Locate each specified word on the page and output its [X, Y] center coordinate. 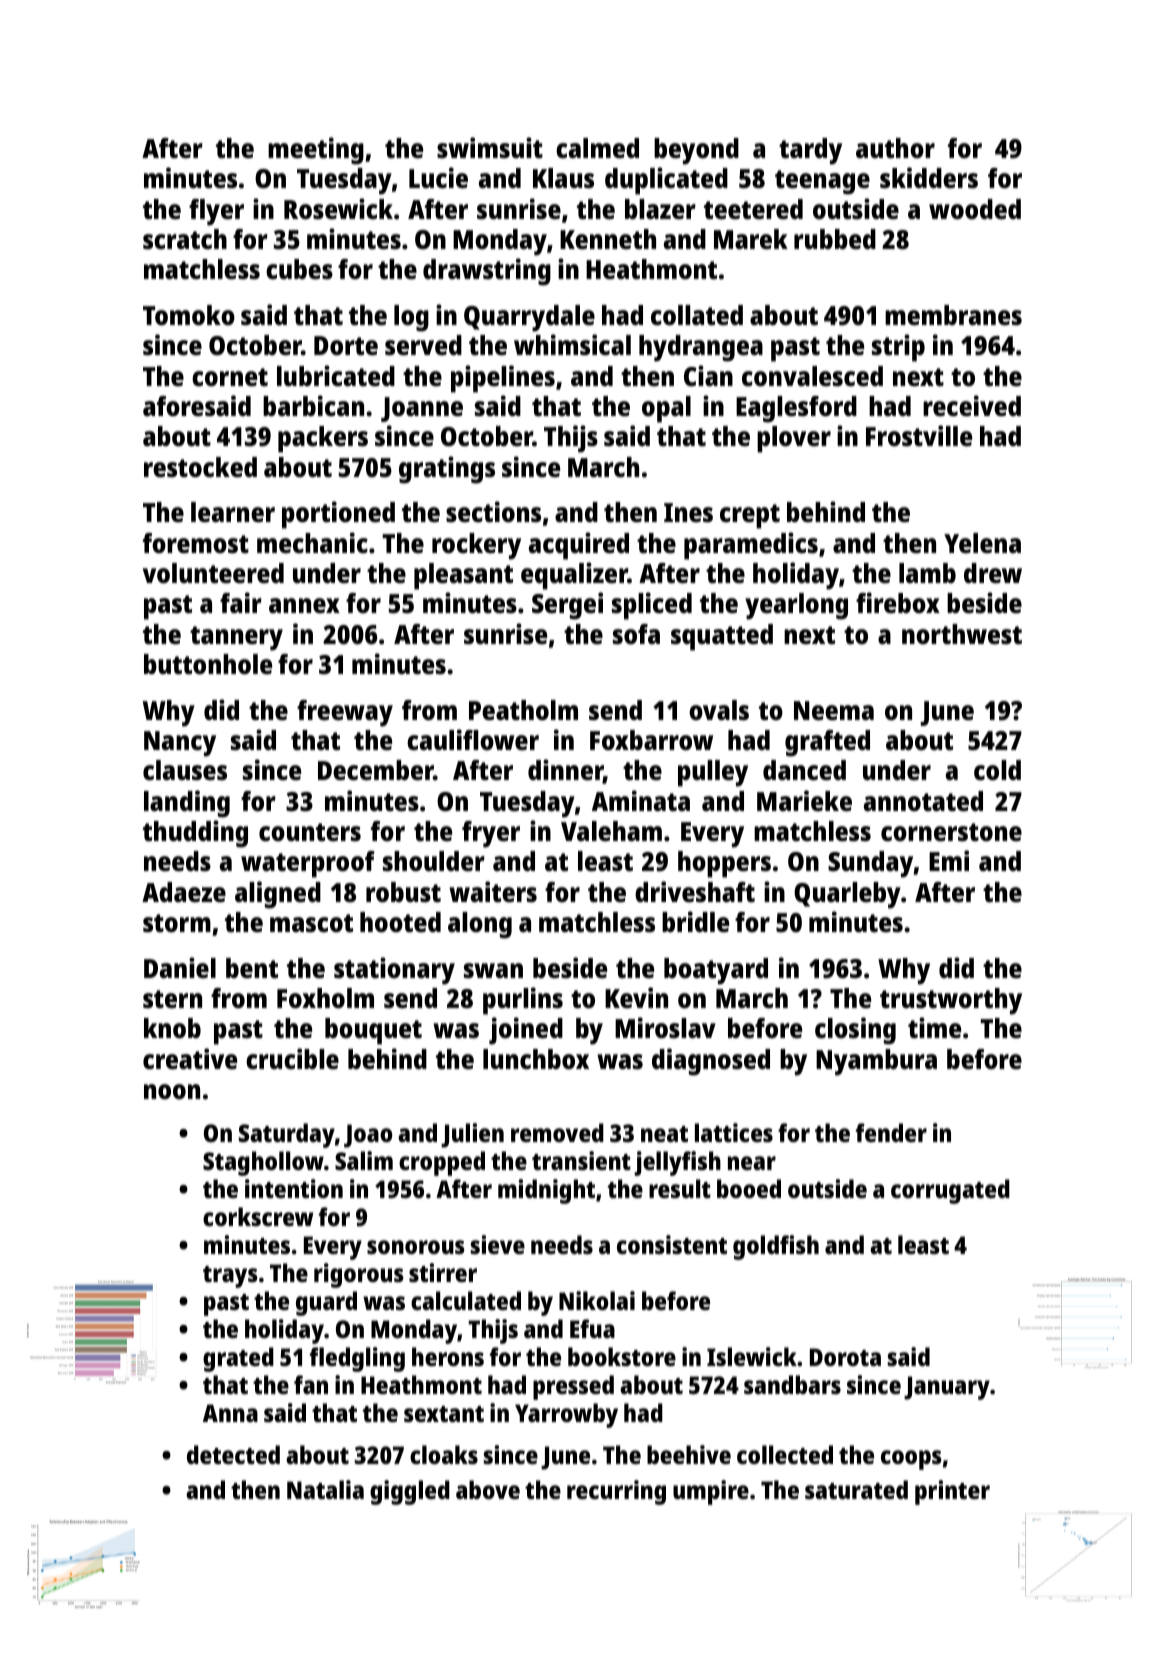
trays [230, 1277]
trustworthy [951, 1001]
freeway [345, 713]
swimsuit [490, 147]
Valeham [611, 831]
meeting [316, 151]
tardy [810, 151]
